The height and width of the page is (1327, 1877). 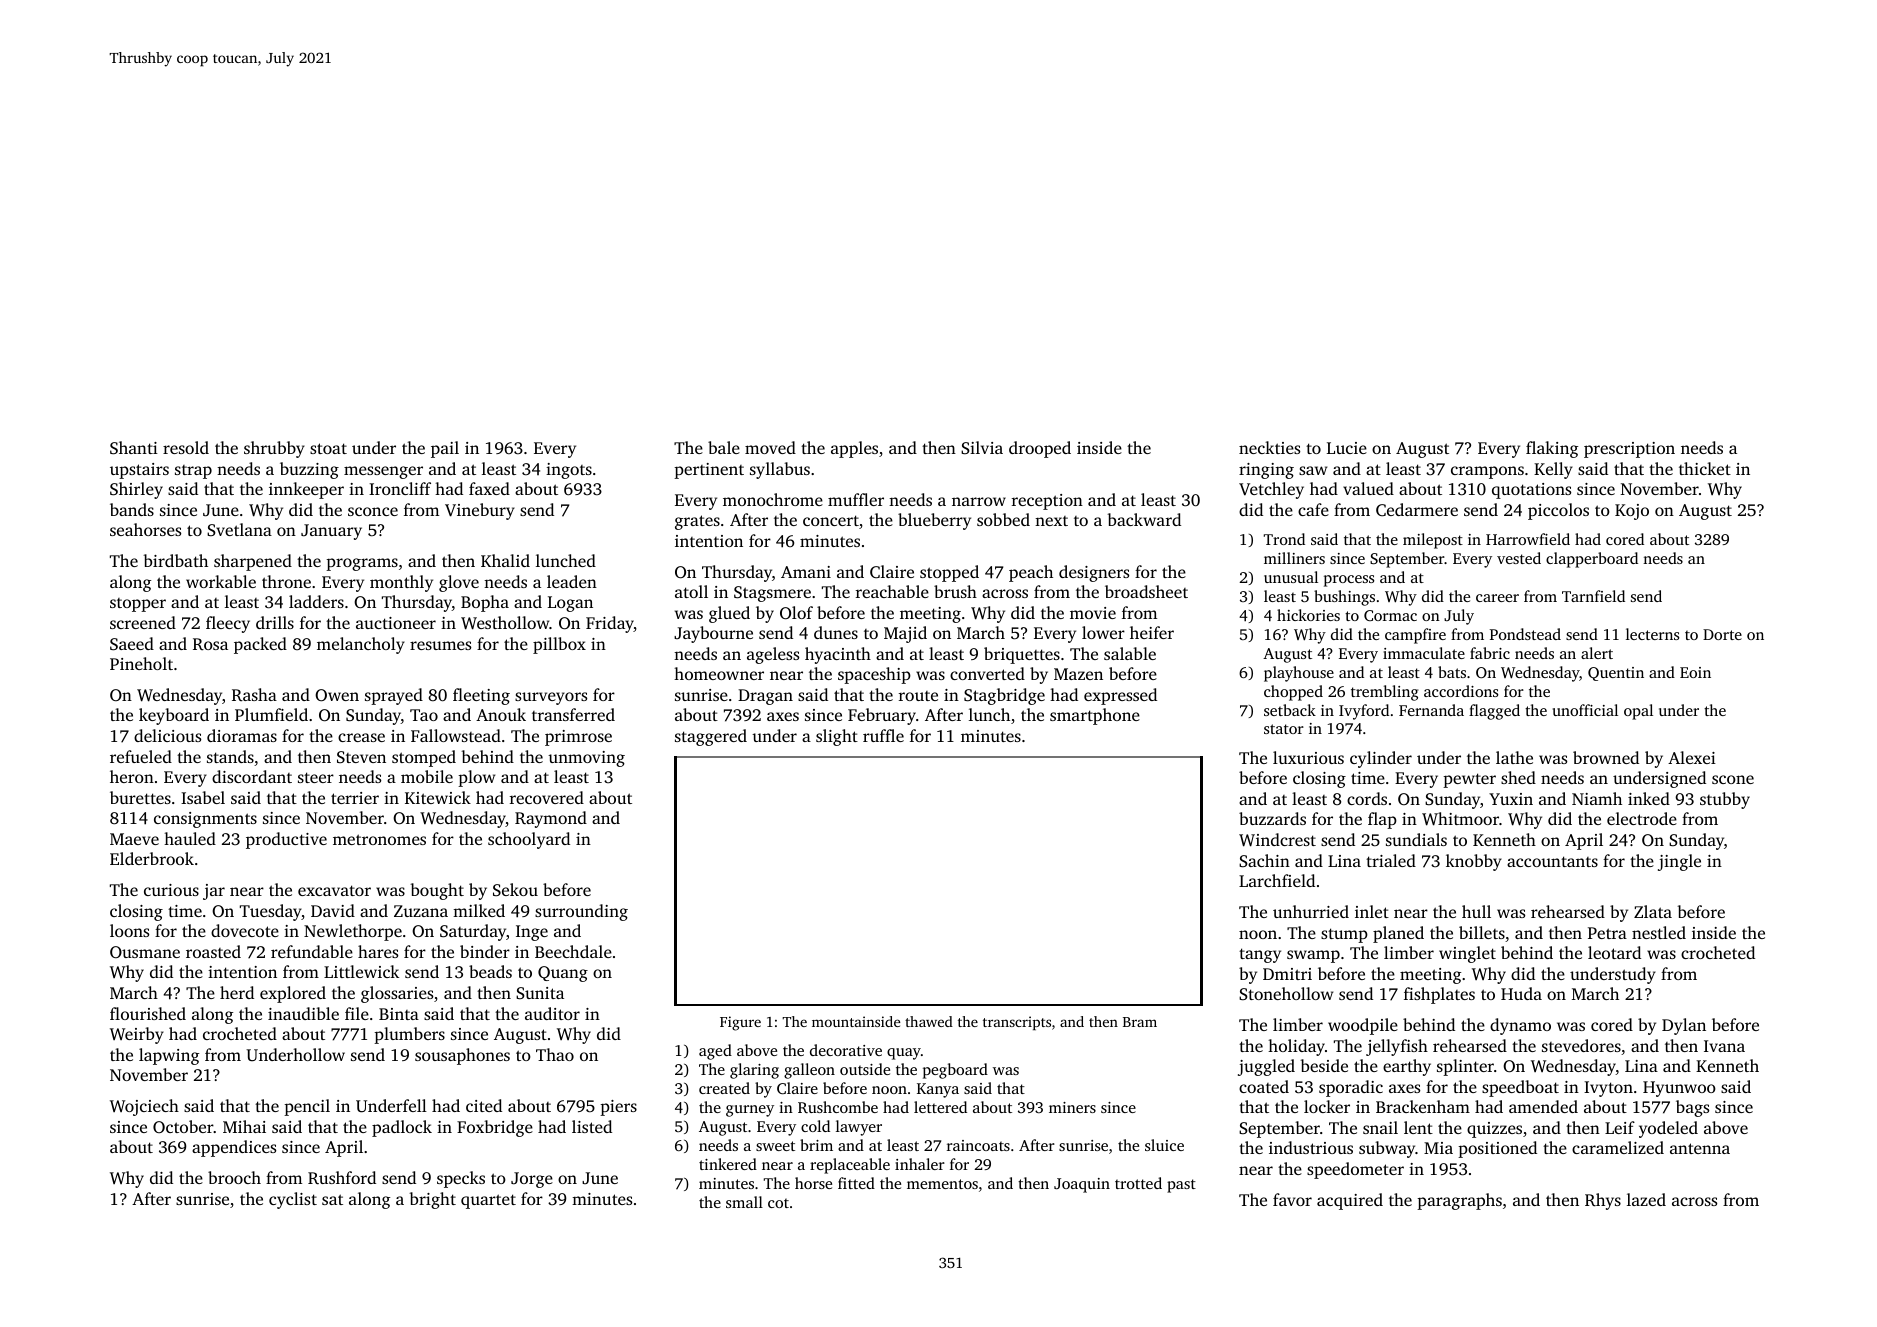 What do you see at coordinates (461, 1179) in the page?
I see `specks` at bounding box center [461, 1179].
